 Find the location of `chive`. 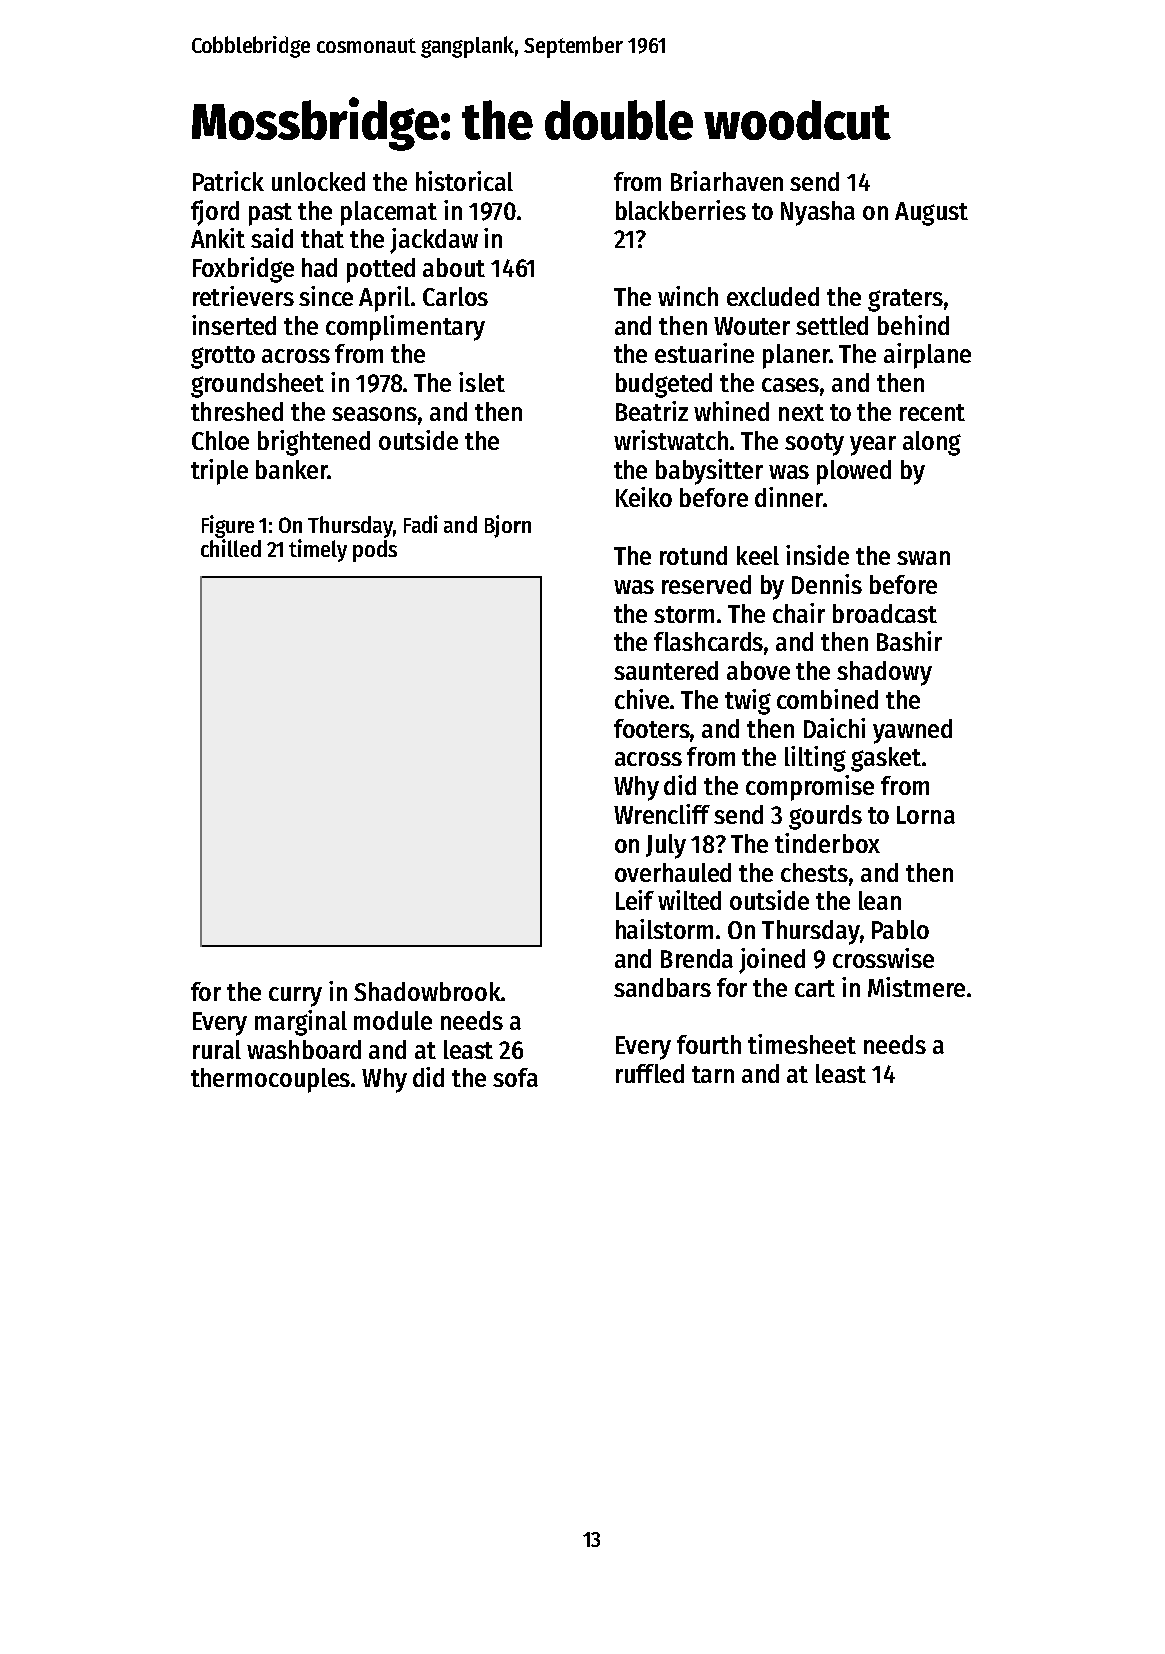

chive is located at coordinates (642, 699).
